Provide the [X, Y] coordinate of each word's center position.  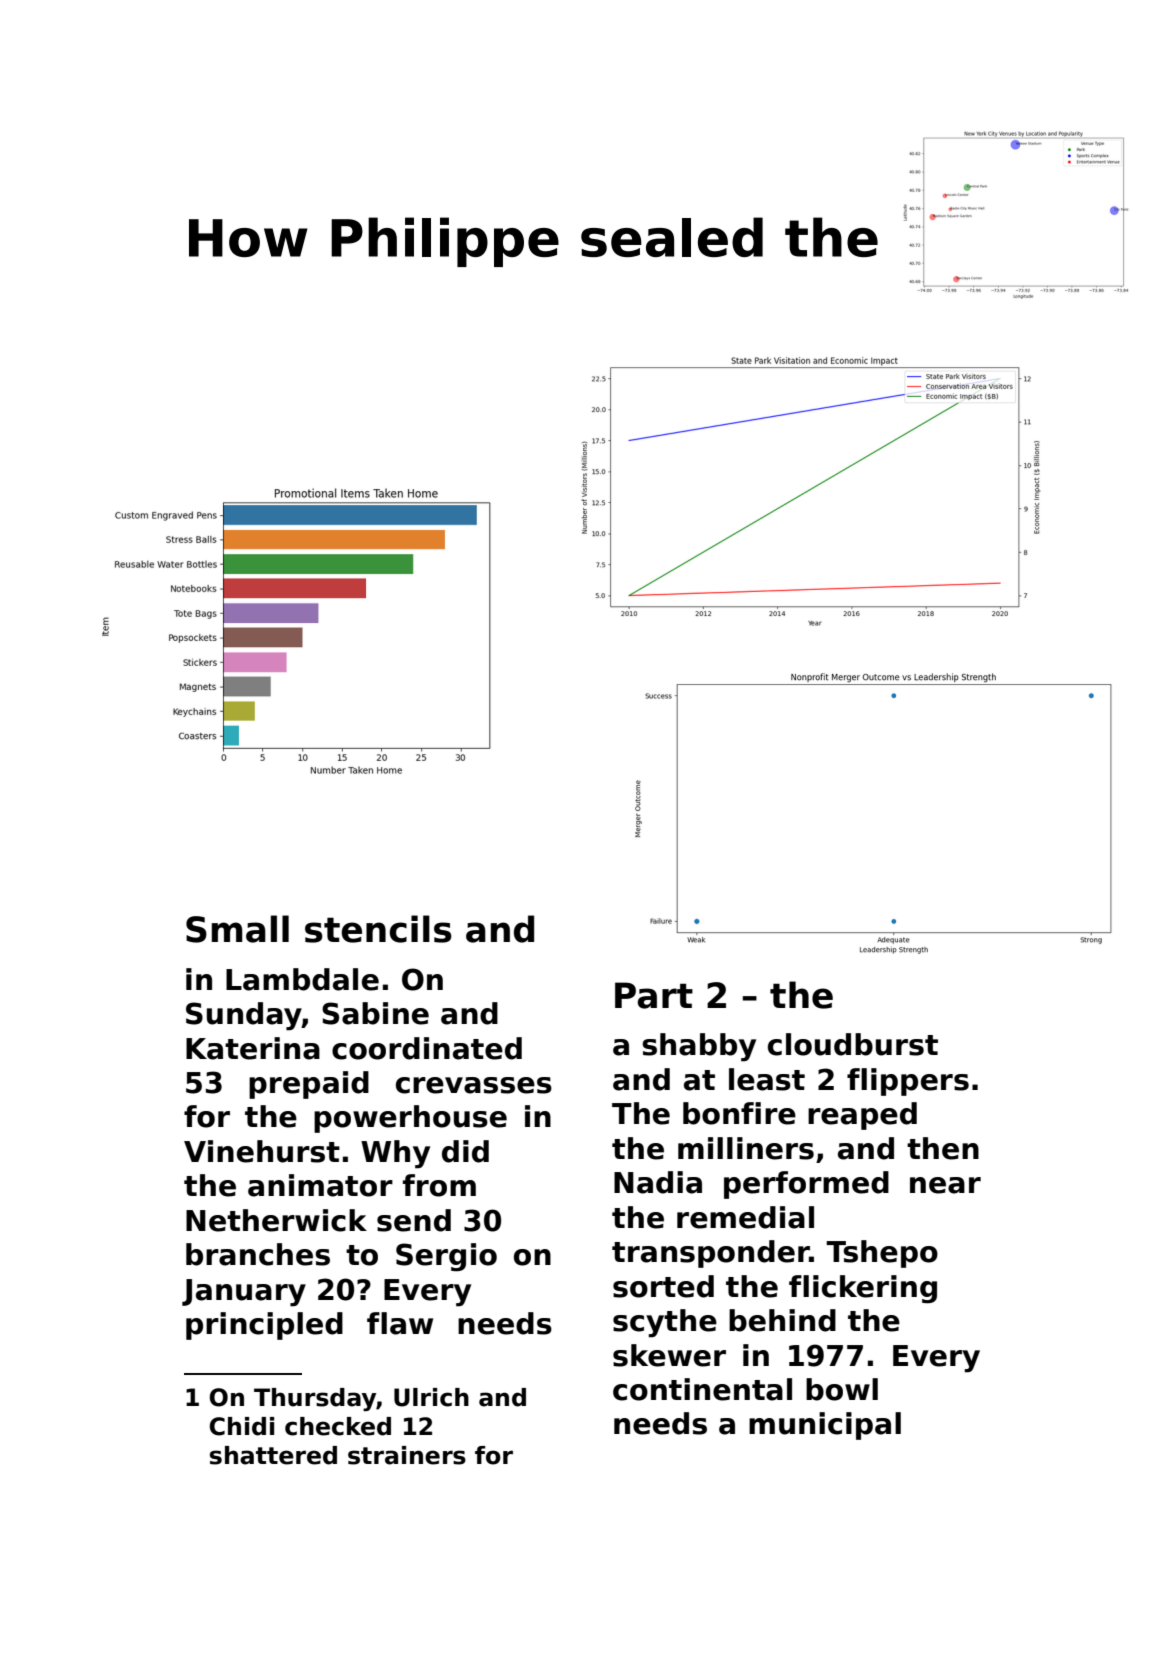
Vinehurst [262, 1151]
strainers [407, 1455]
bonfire [739, 1113]
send [414, 1220]
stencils [378, 929]
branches [258, 1254]
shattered [273, 1455]
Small [237, 929]
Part [654, 995]
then [943, 1148]
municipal [825, 1426]
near [945, 1185]
